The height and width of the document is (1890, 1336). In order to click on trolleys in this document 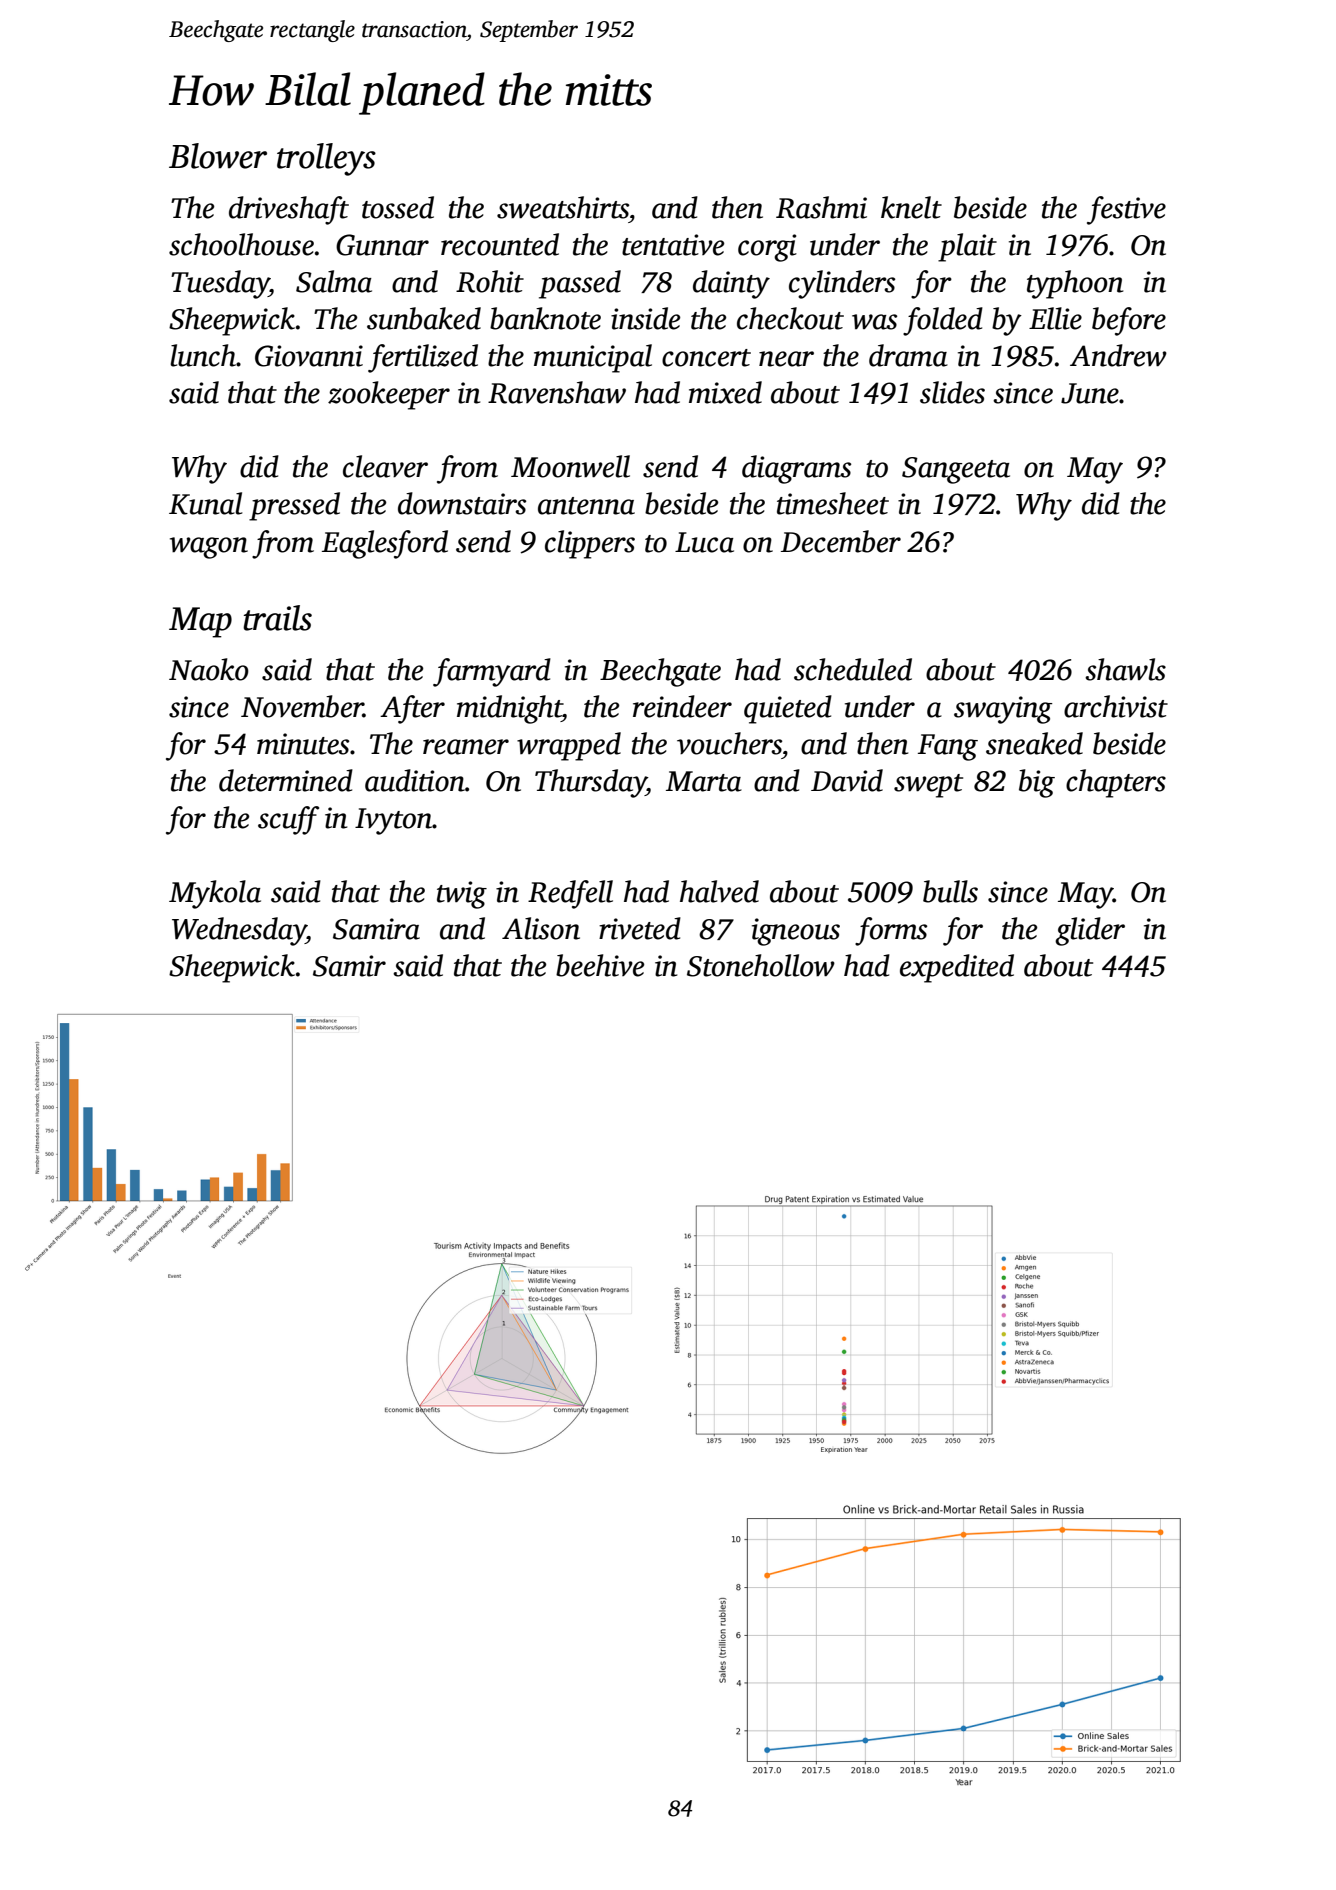, I will do `click(326, 159)`.
